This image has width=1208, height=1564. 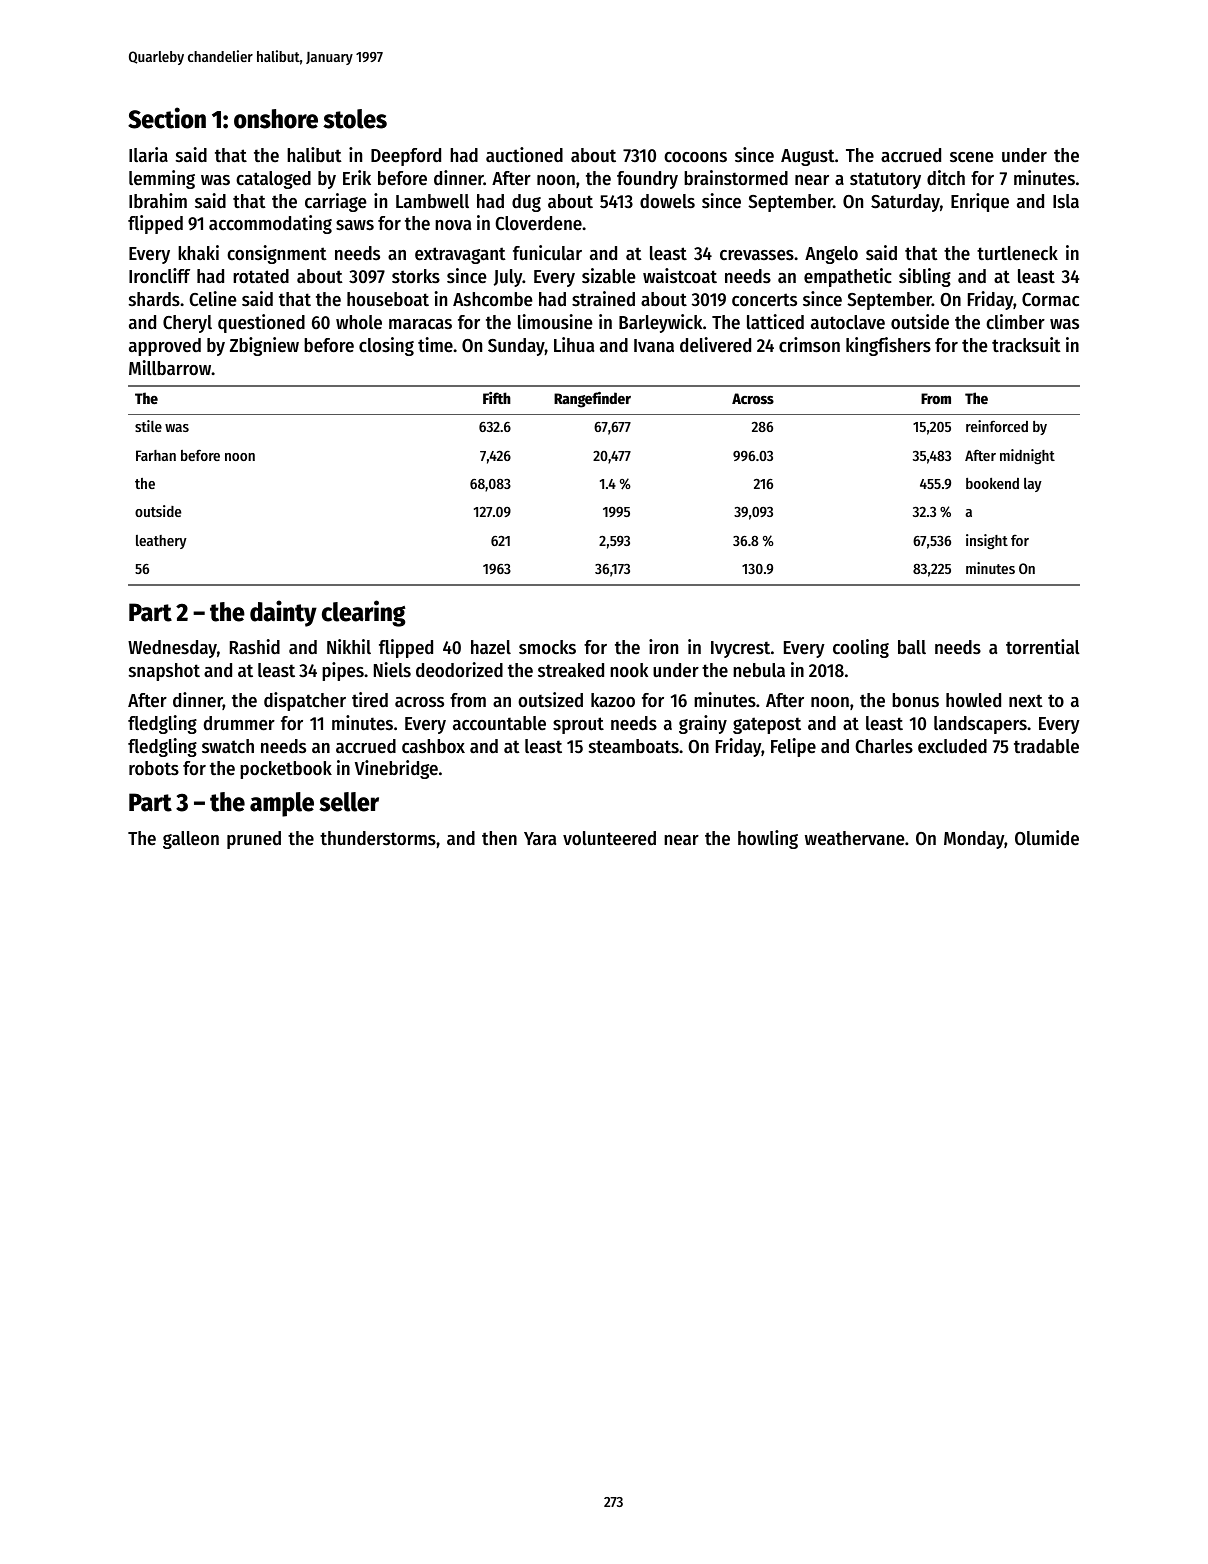 What do you see at coordinates (547, 647) in the image?
I see `smocks` at bounding box center [547, 647].
